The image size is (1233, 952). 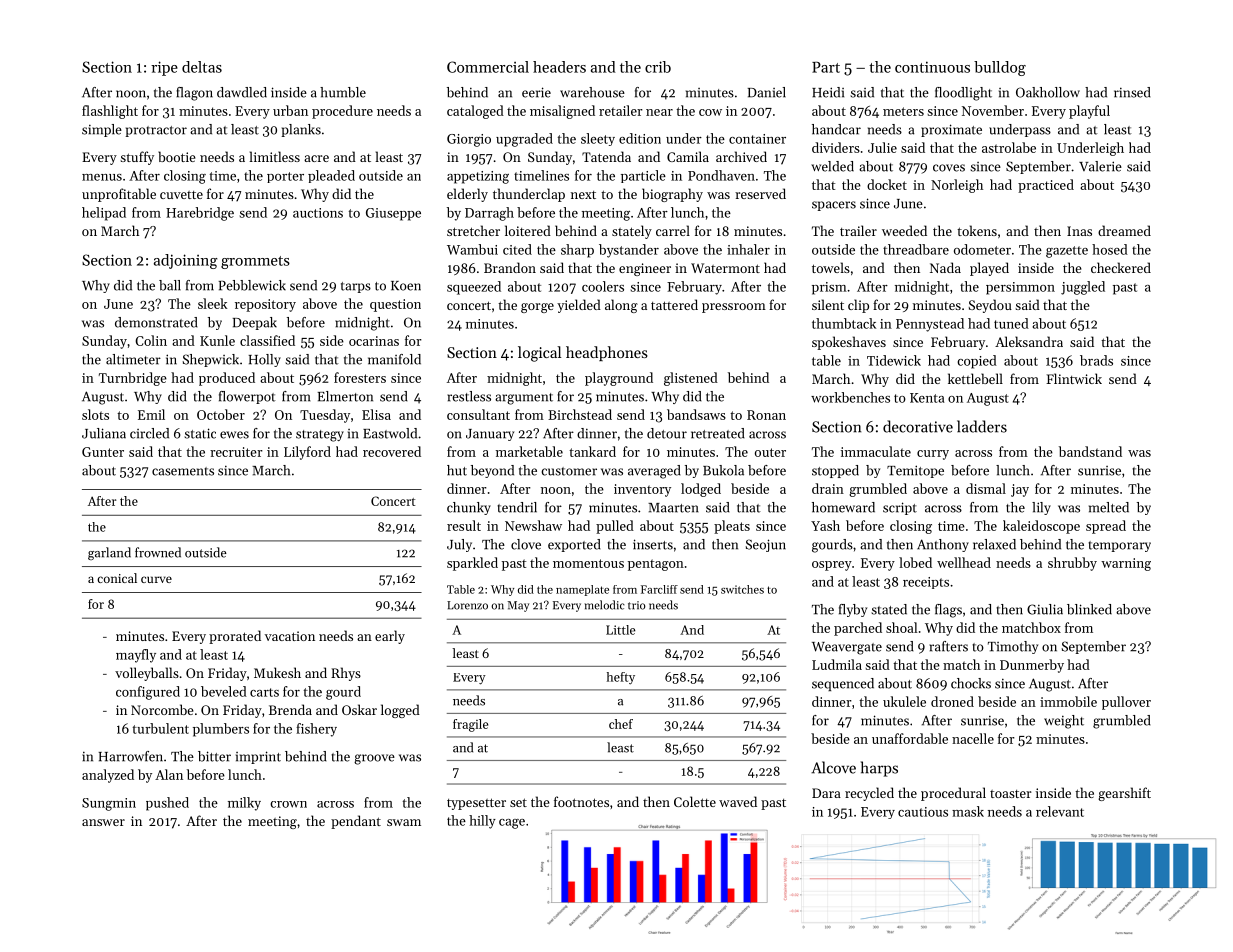 I want to click on plumbers, so click(x=221, y=730).
